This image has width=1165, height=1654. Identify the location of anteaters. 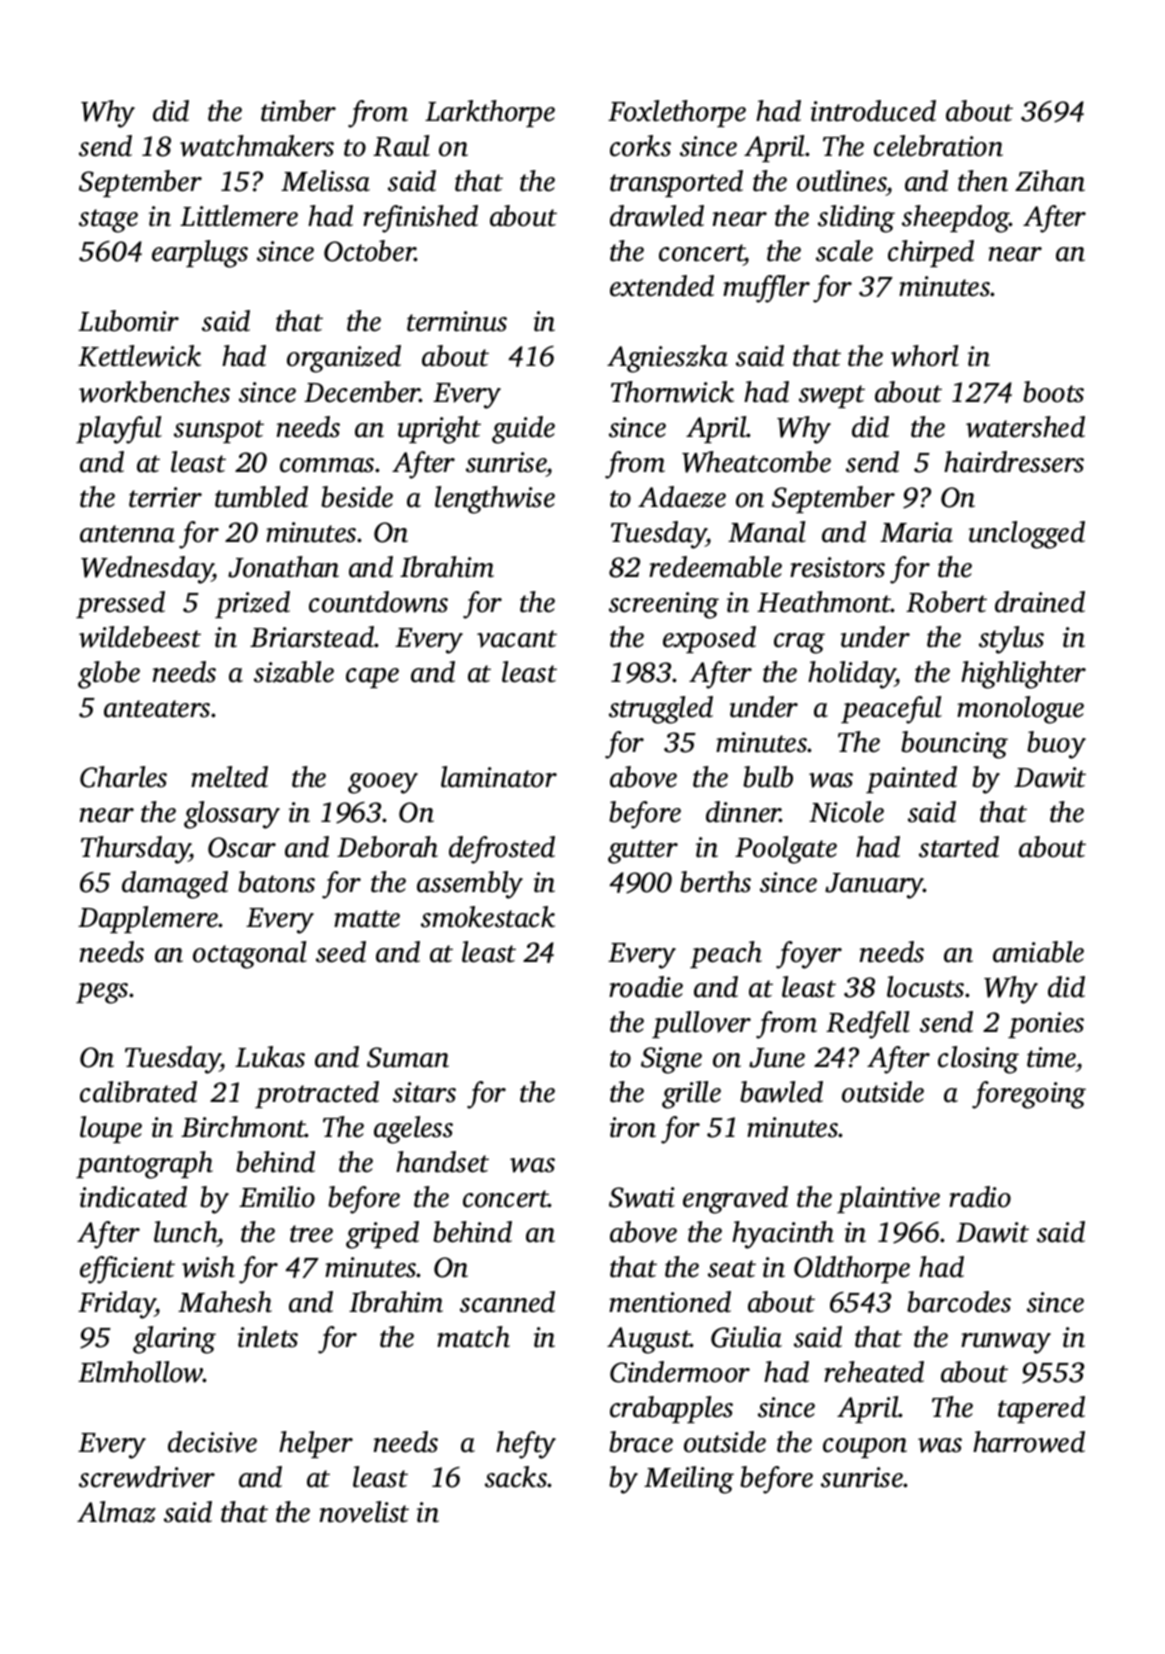
(157, 709).
